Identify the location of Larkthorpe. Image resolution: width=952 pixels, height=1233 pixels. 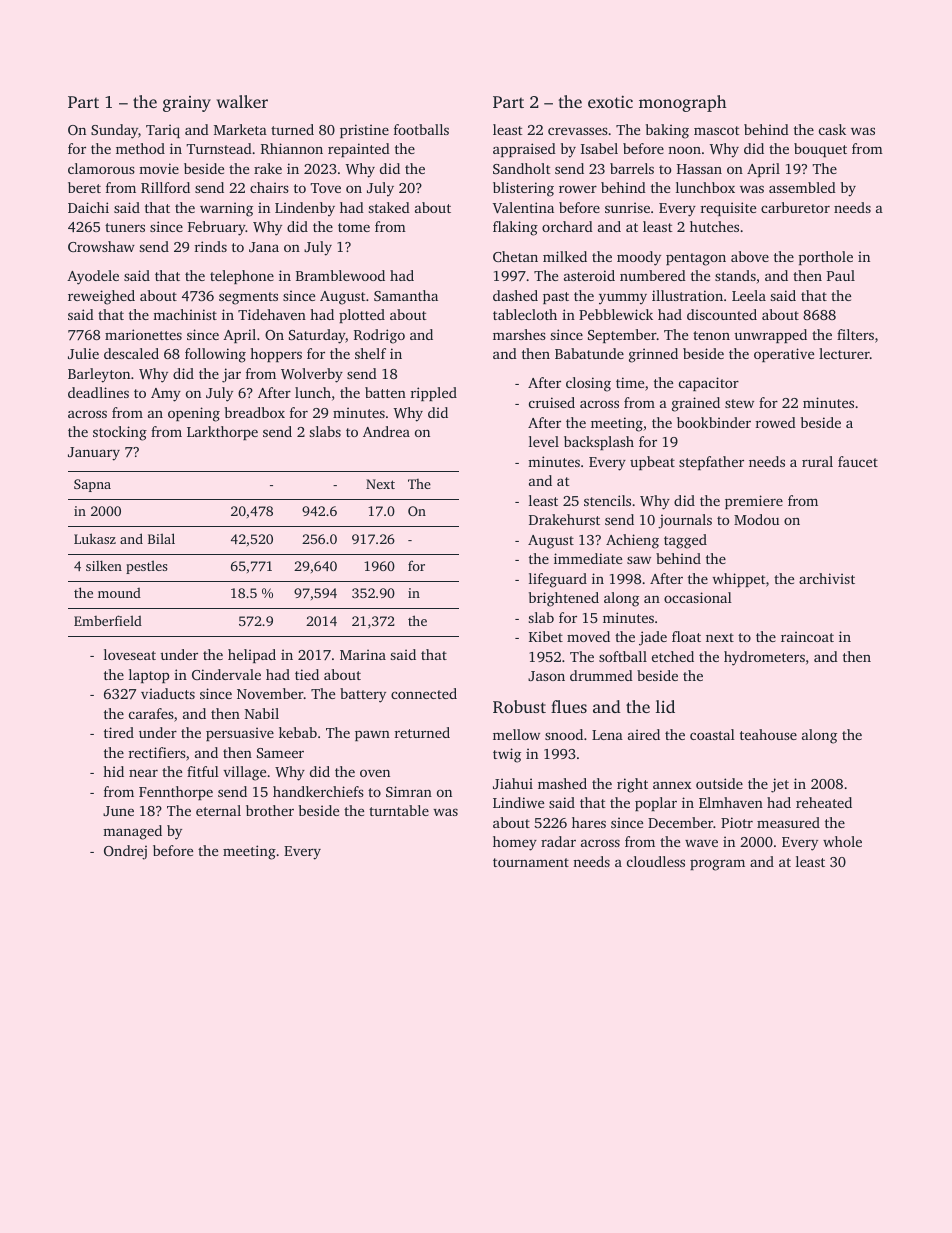
(222, 433).
